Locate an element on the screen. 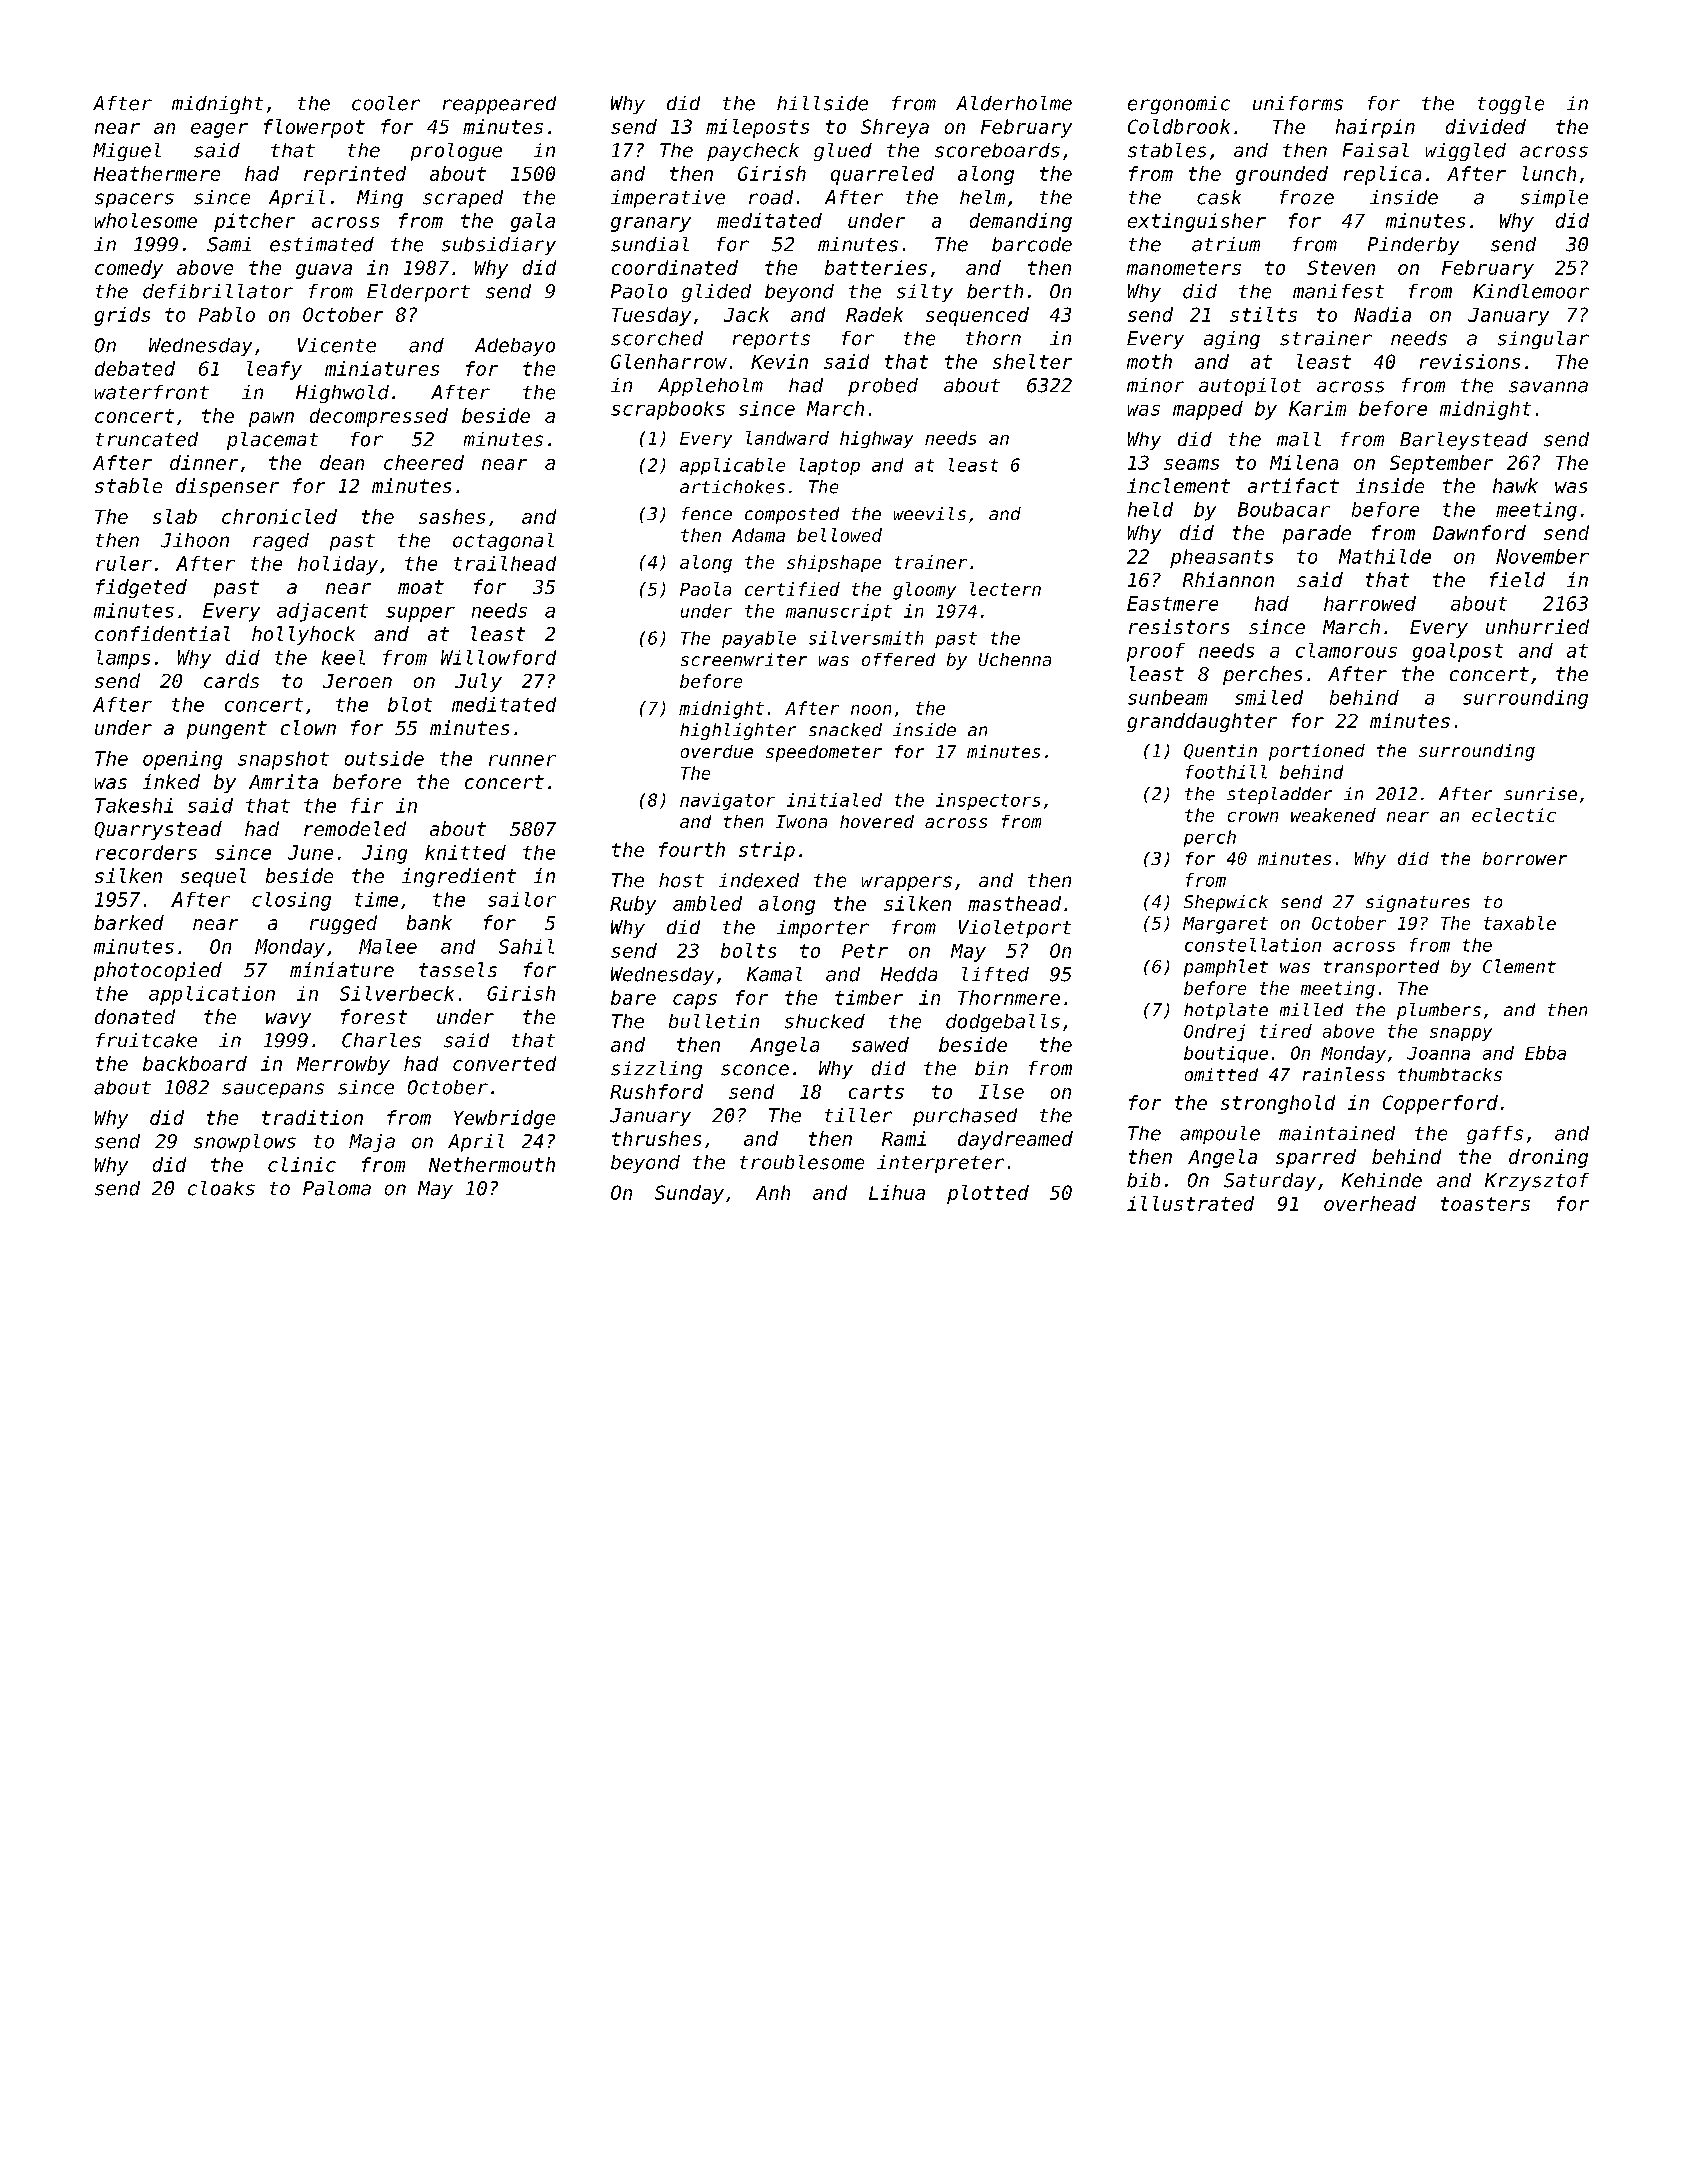 The width and height of the screenshot is (1683, 2178). shelter is located at coordinates (1032, 361).
